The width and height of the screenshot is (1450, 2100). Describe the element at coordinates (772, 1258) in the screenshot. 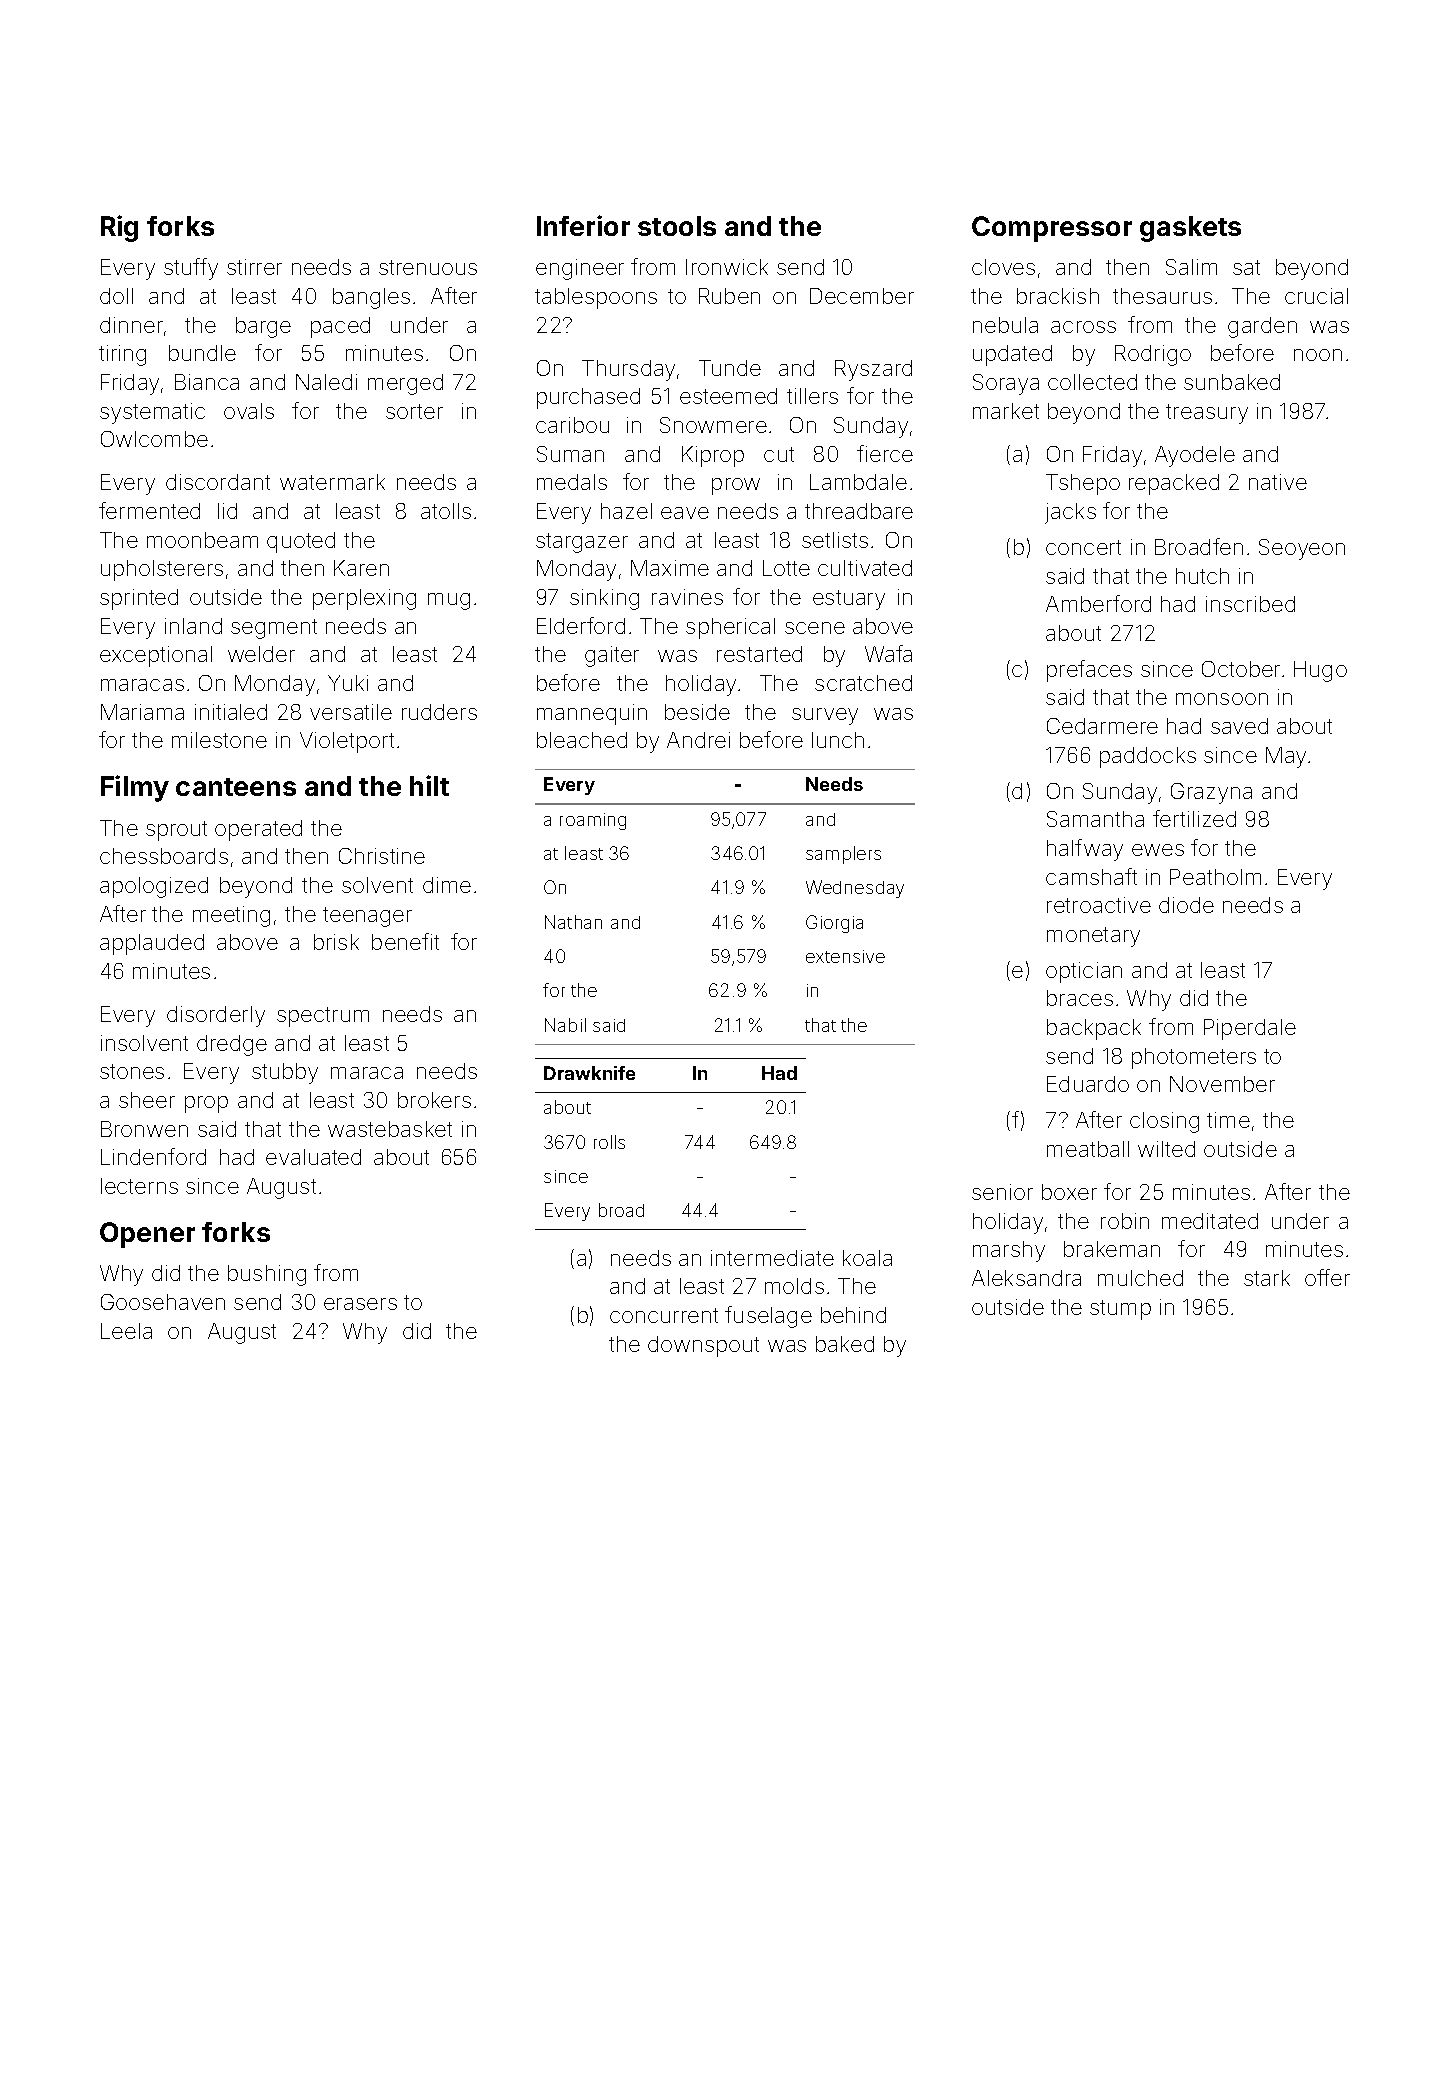

I see `intermediate` at that location.
